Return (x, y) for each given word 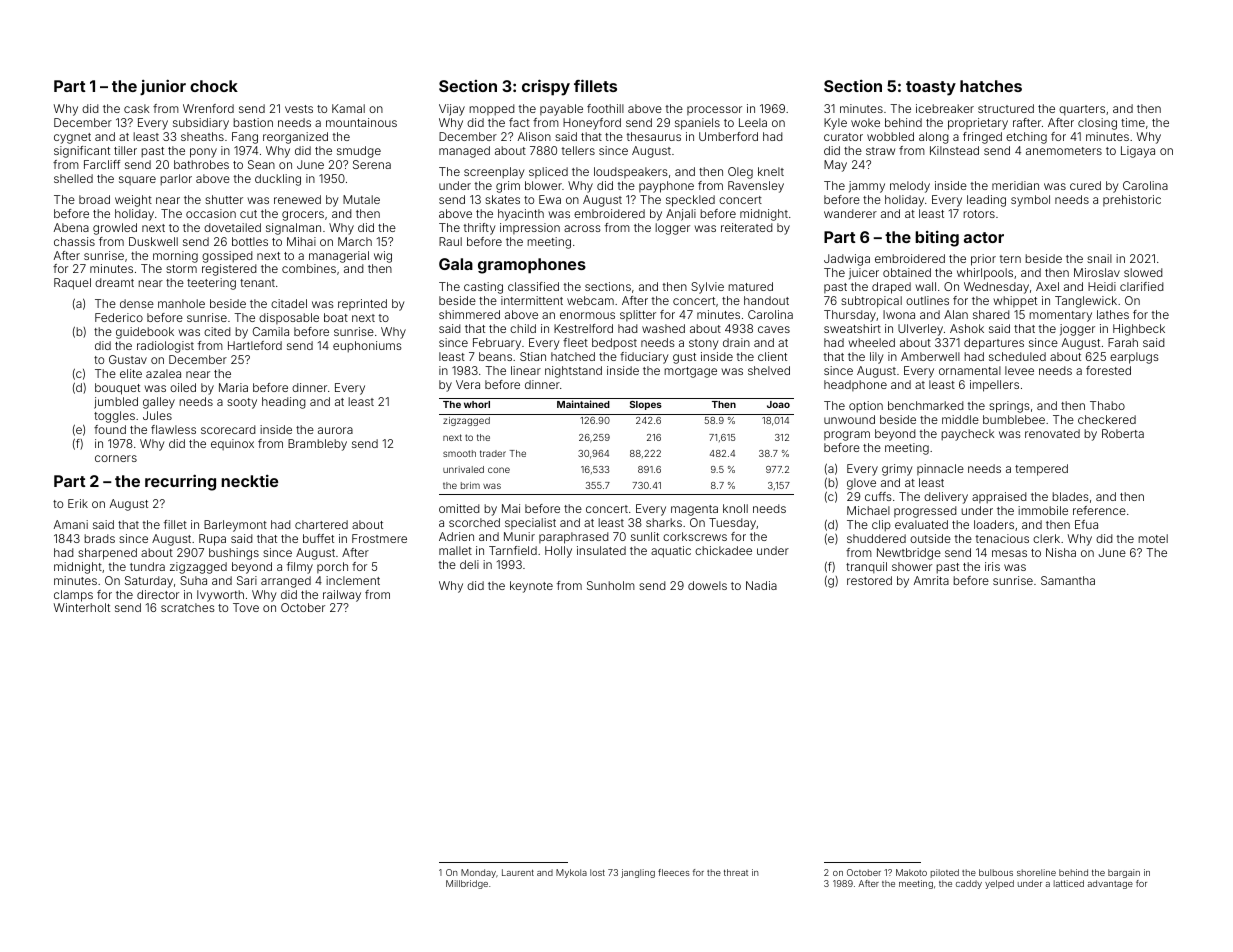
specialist (530, 523)
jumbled (116, 403)
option (866, 407)
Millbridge (467, 884)
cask (136, 108)
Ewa (550, 199)
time (1133, 122)
